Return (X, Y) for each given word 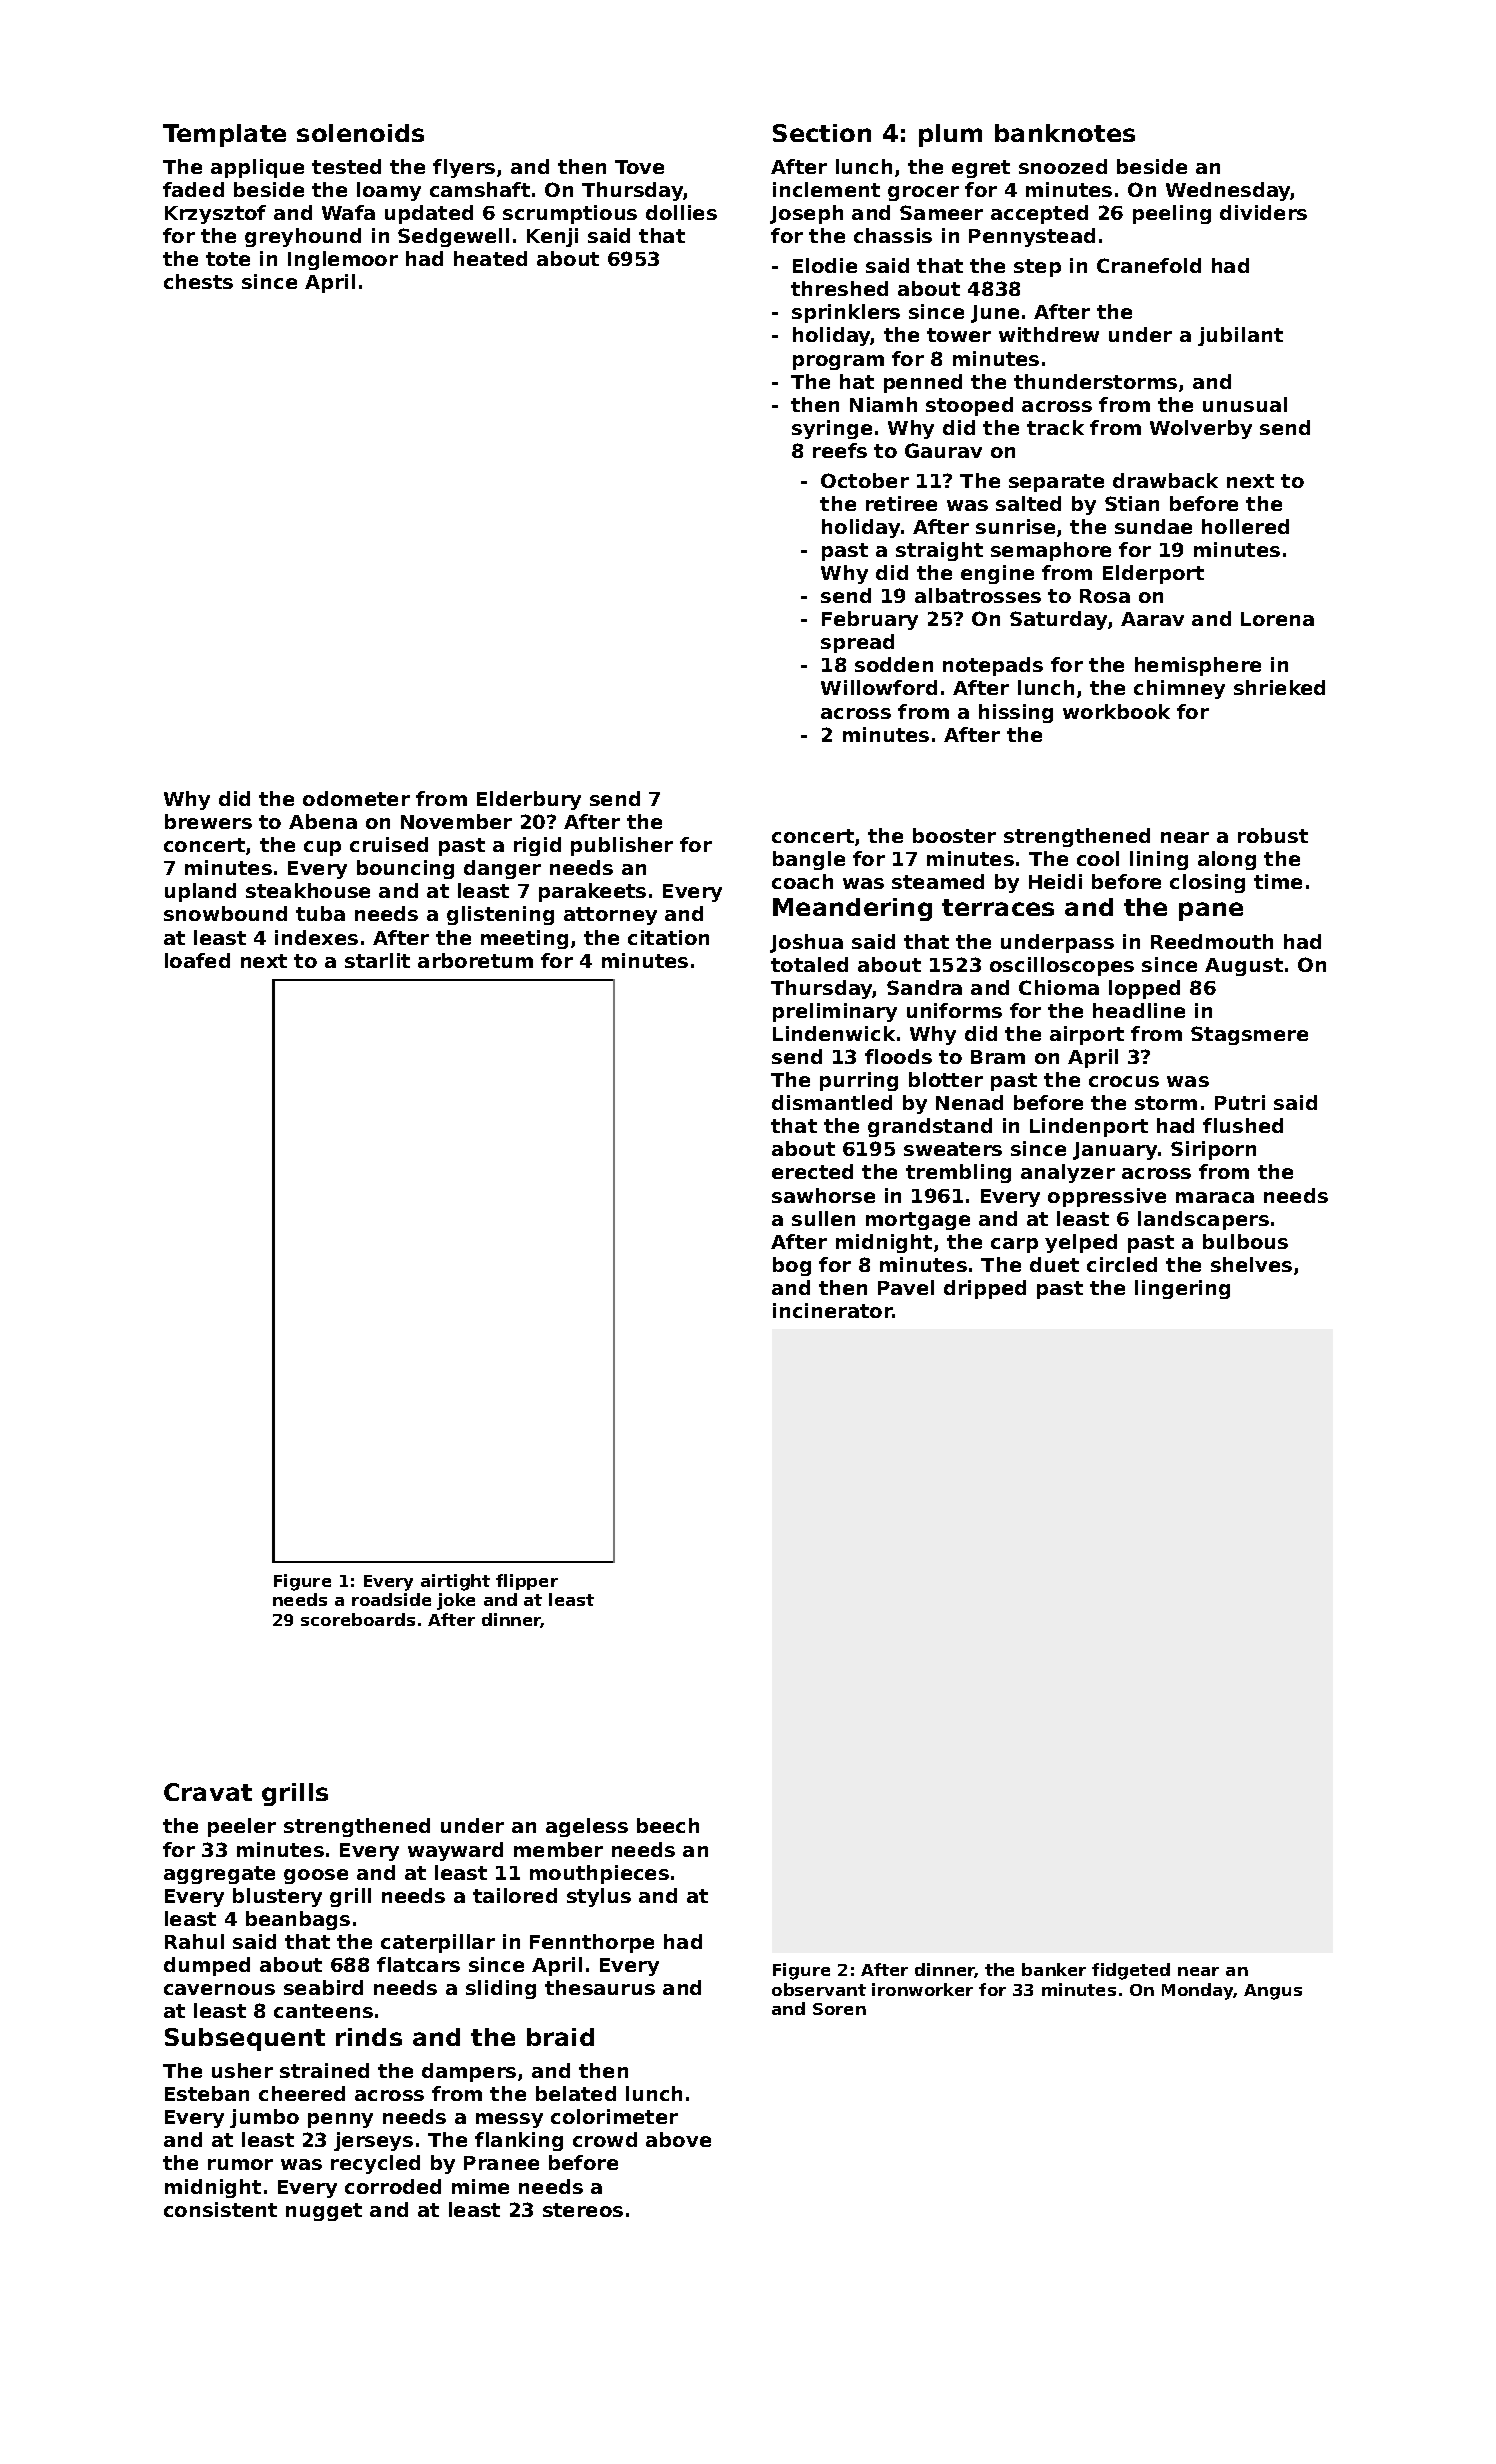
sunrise (1015, 526)
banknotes (1065, 133)
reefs (840, 450)
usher (242, 2070)
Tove (639, 167)
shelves (1251, 1264)
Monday (1198, 1991)
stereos (583, 2210)
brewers (208, 821)
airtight (455, 1582)
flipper (527, 1582)
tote (228, 259)
